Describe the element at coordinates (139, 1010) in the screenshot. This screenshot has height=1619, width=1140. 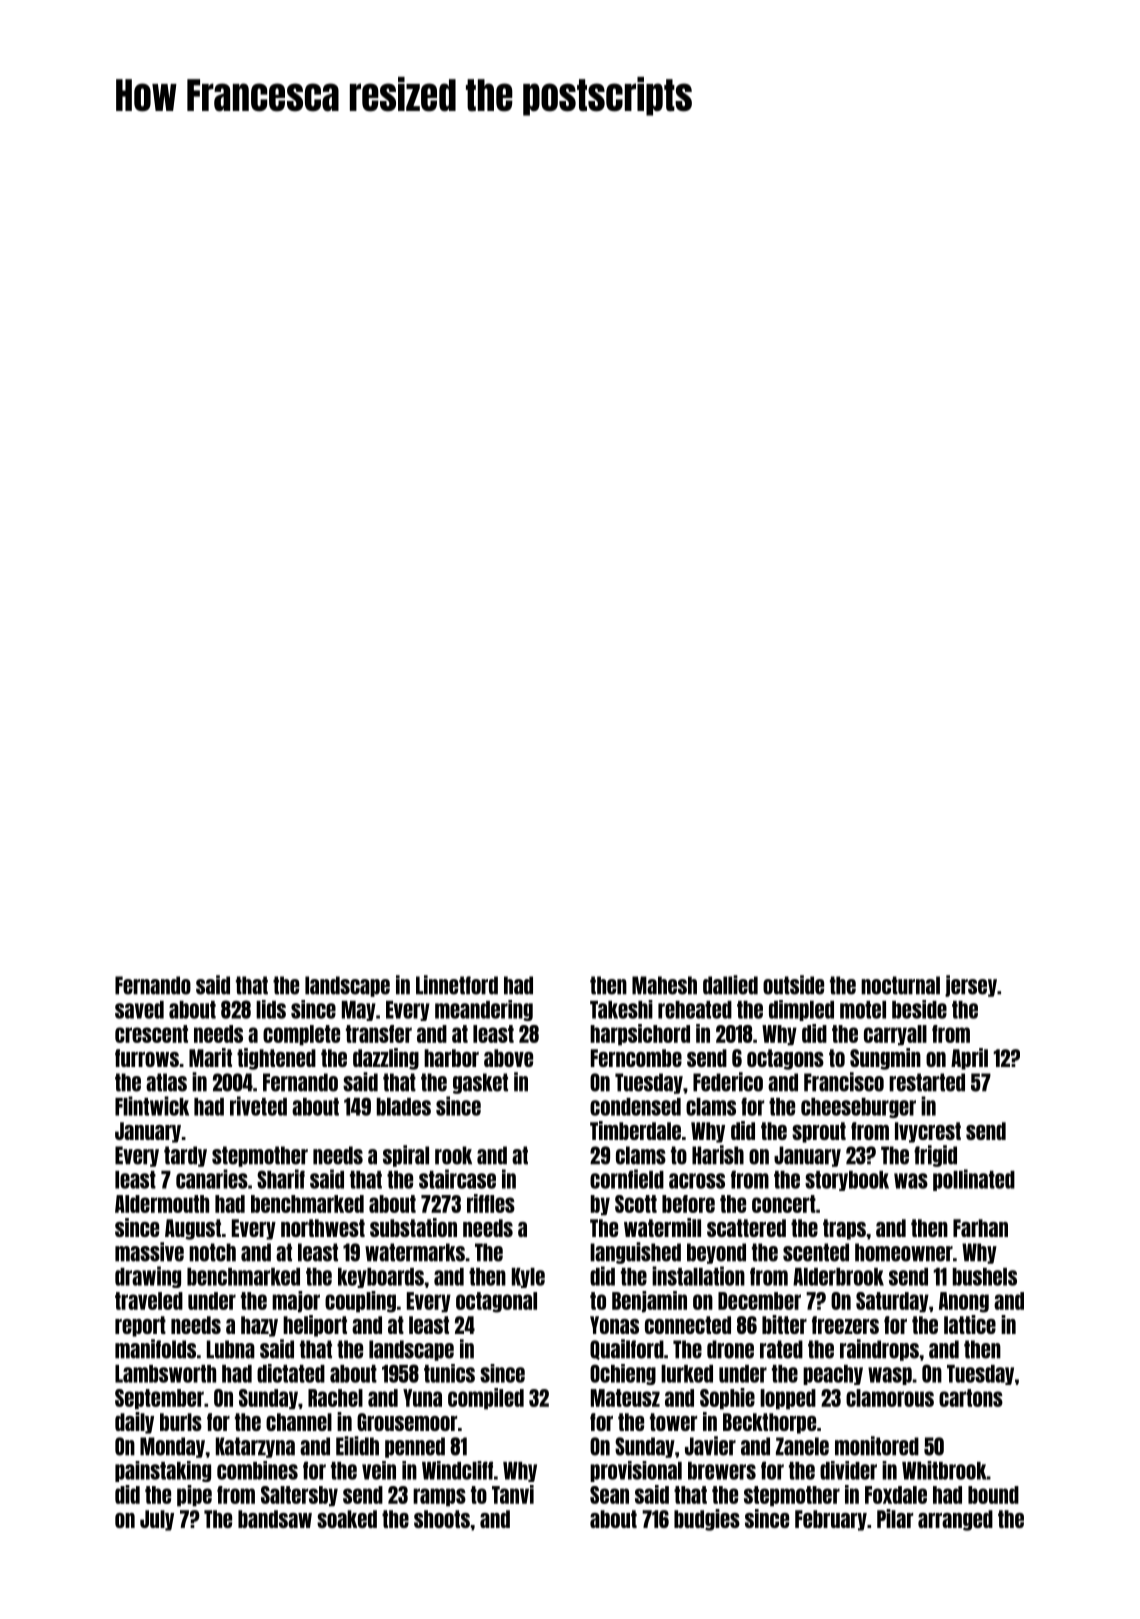
I see `saved` at that location.
